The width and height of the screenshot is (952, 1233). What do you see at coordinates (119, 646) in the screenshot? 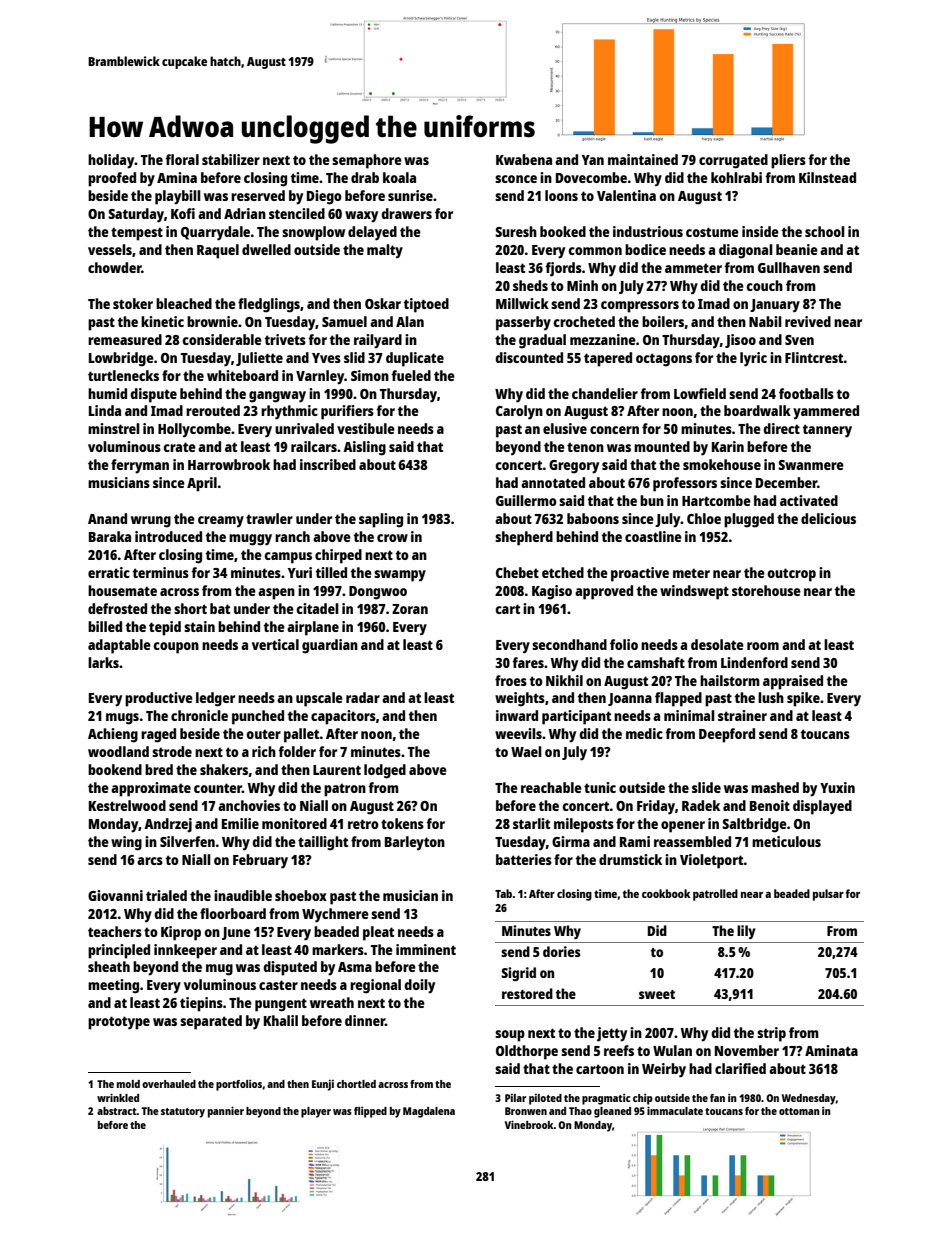
I see `adaptable` at bounding box center [119, 646].
